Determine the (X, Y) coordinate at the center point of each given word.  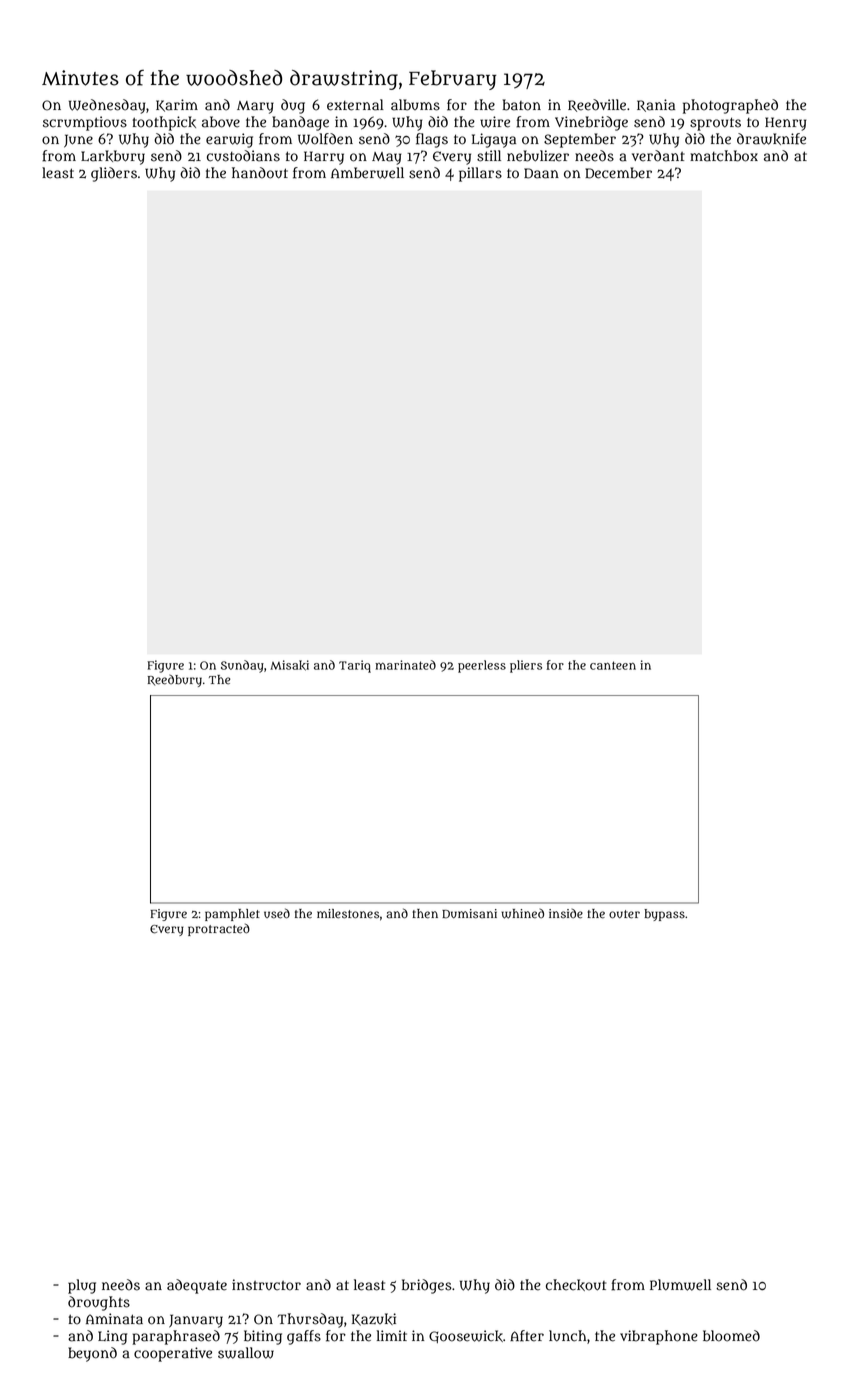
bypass (664, 915)
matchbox (724, 156)
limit (392, 1335)
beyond (92, 1354)
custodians (243, 156)
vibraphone (659, 1337)
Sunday (242, 666)
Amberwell (367, 173)
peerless (482, 666)
